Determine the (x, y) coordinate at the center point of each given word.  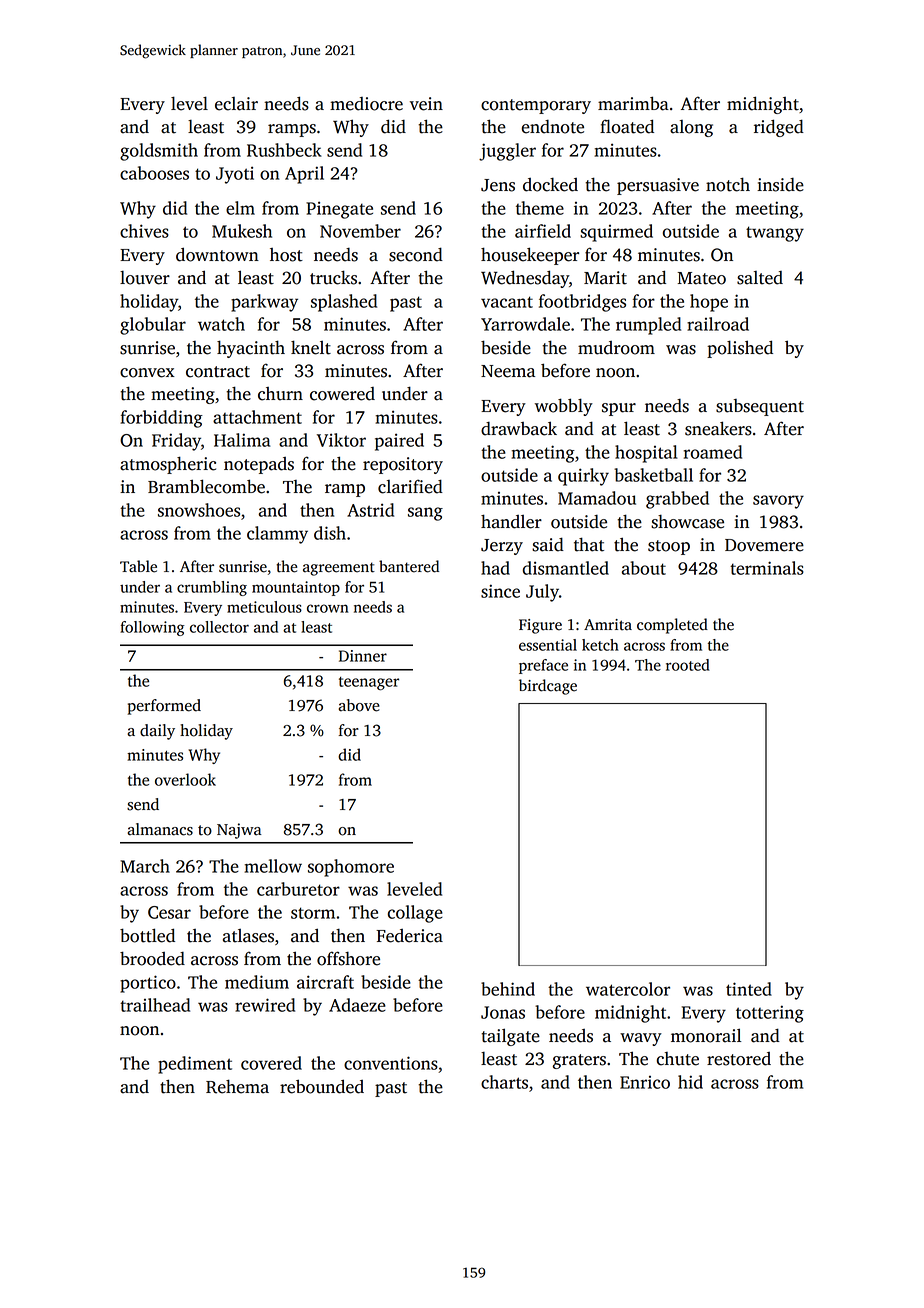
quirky (583, 477)
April (304, 175)
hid (690, 1082)
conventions (391, 1063)
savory (778, 502)
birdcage (548, 687)
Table (138, 566)
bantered (409, 566)
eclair (236, 104)
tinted (749, 989)
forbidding (161, 419)
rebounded (322, 1086)
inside (780, 185)
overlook (185, 779)
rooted (688, 665)
